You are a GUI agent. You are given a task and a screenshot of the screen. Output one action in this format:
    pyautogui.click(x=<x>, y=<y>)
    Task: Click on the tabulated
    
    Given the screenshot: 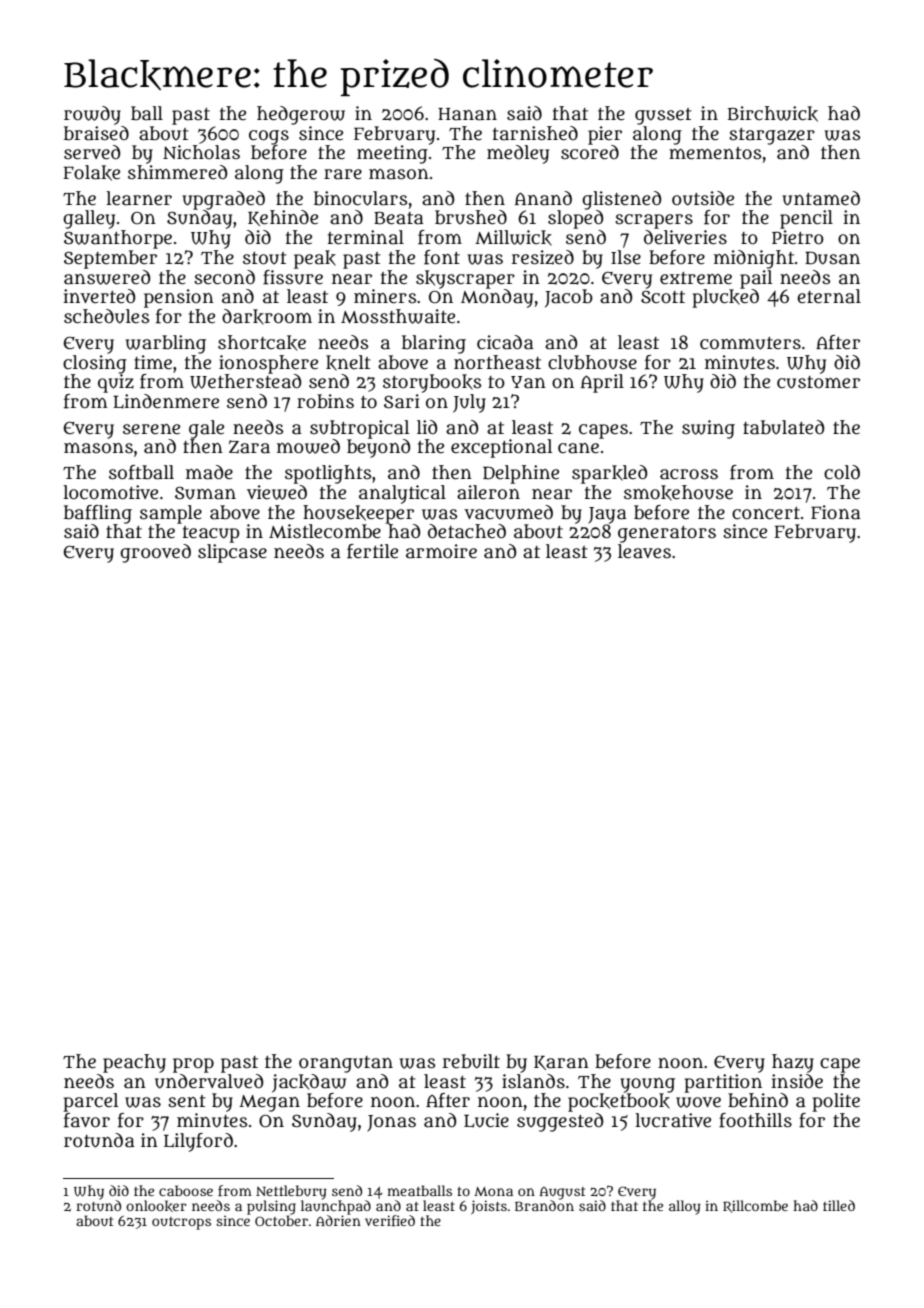 What is the action you would take?
    pyautogui.click(x=783, y=427)
